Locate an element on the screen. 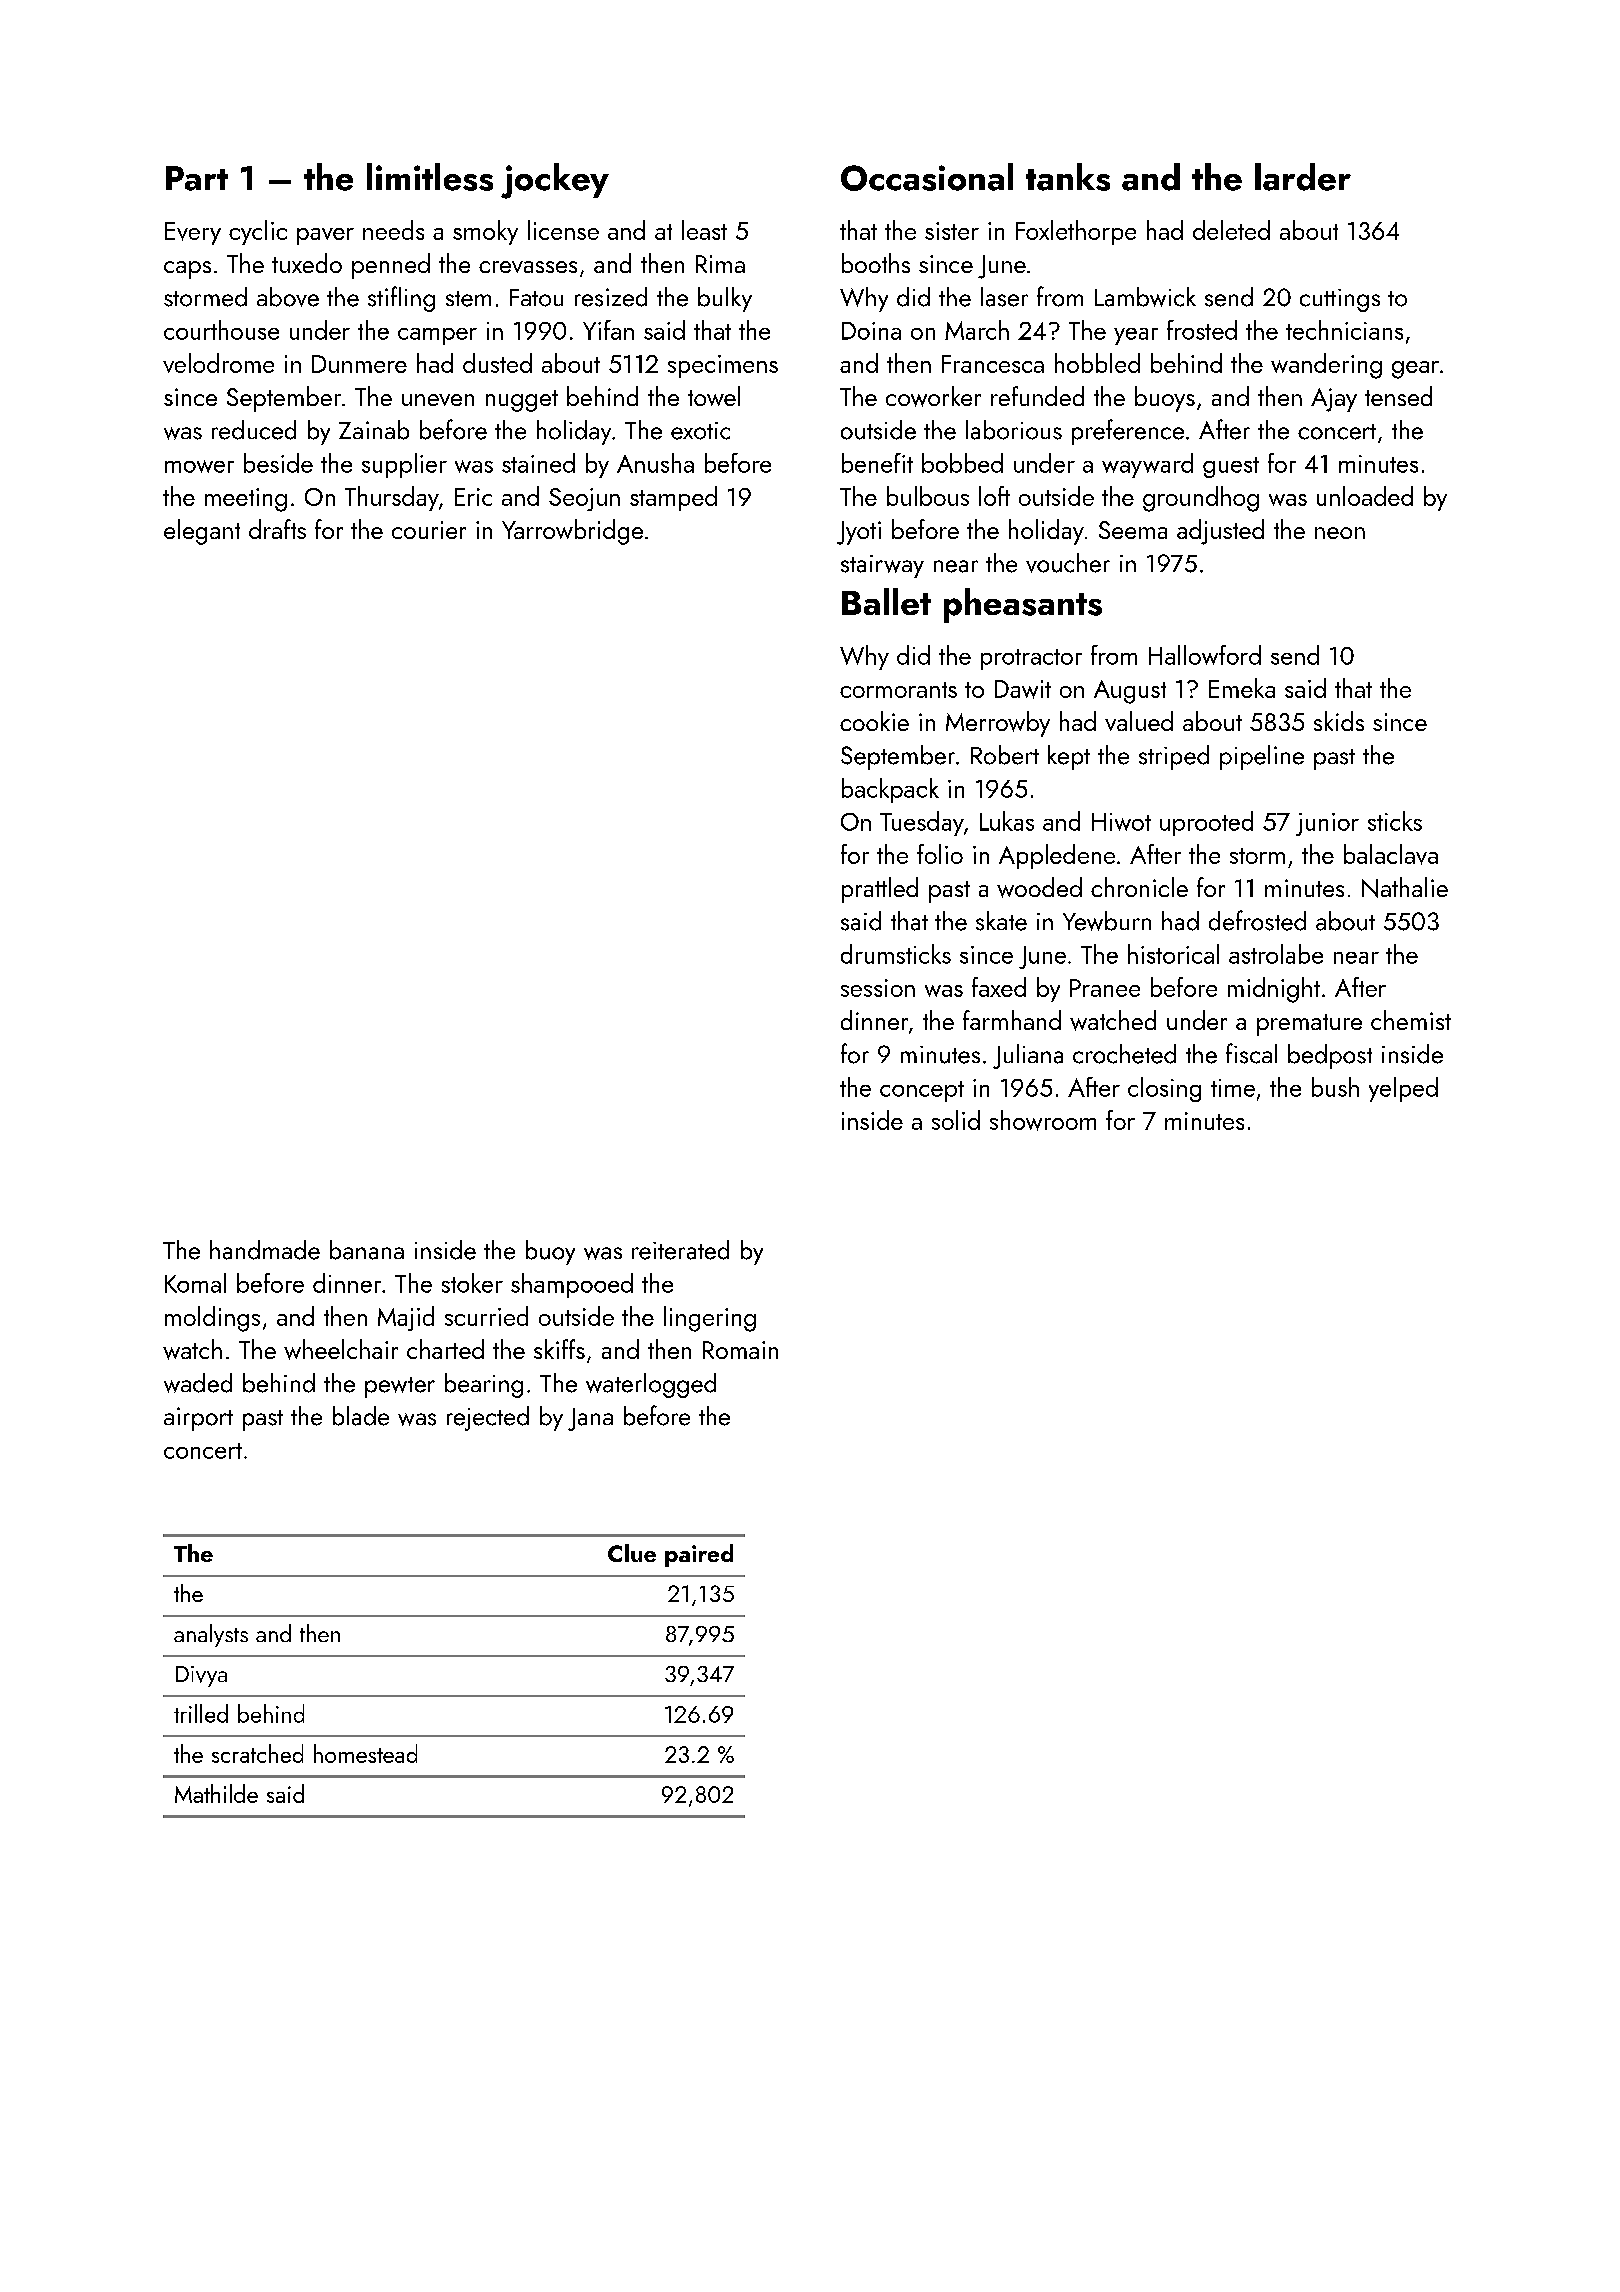 The width and height of the screenshot is (1620, 2292). banana is located at coordinates (367, 1250).
